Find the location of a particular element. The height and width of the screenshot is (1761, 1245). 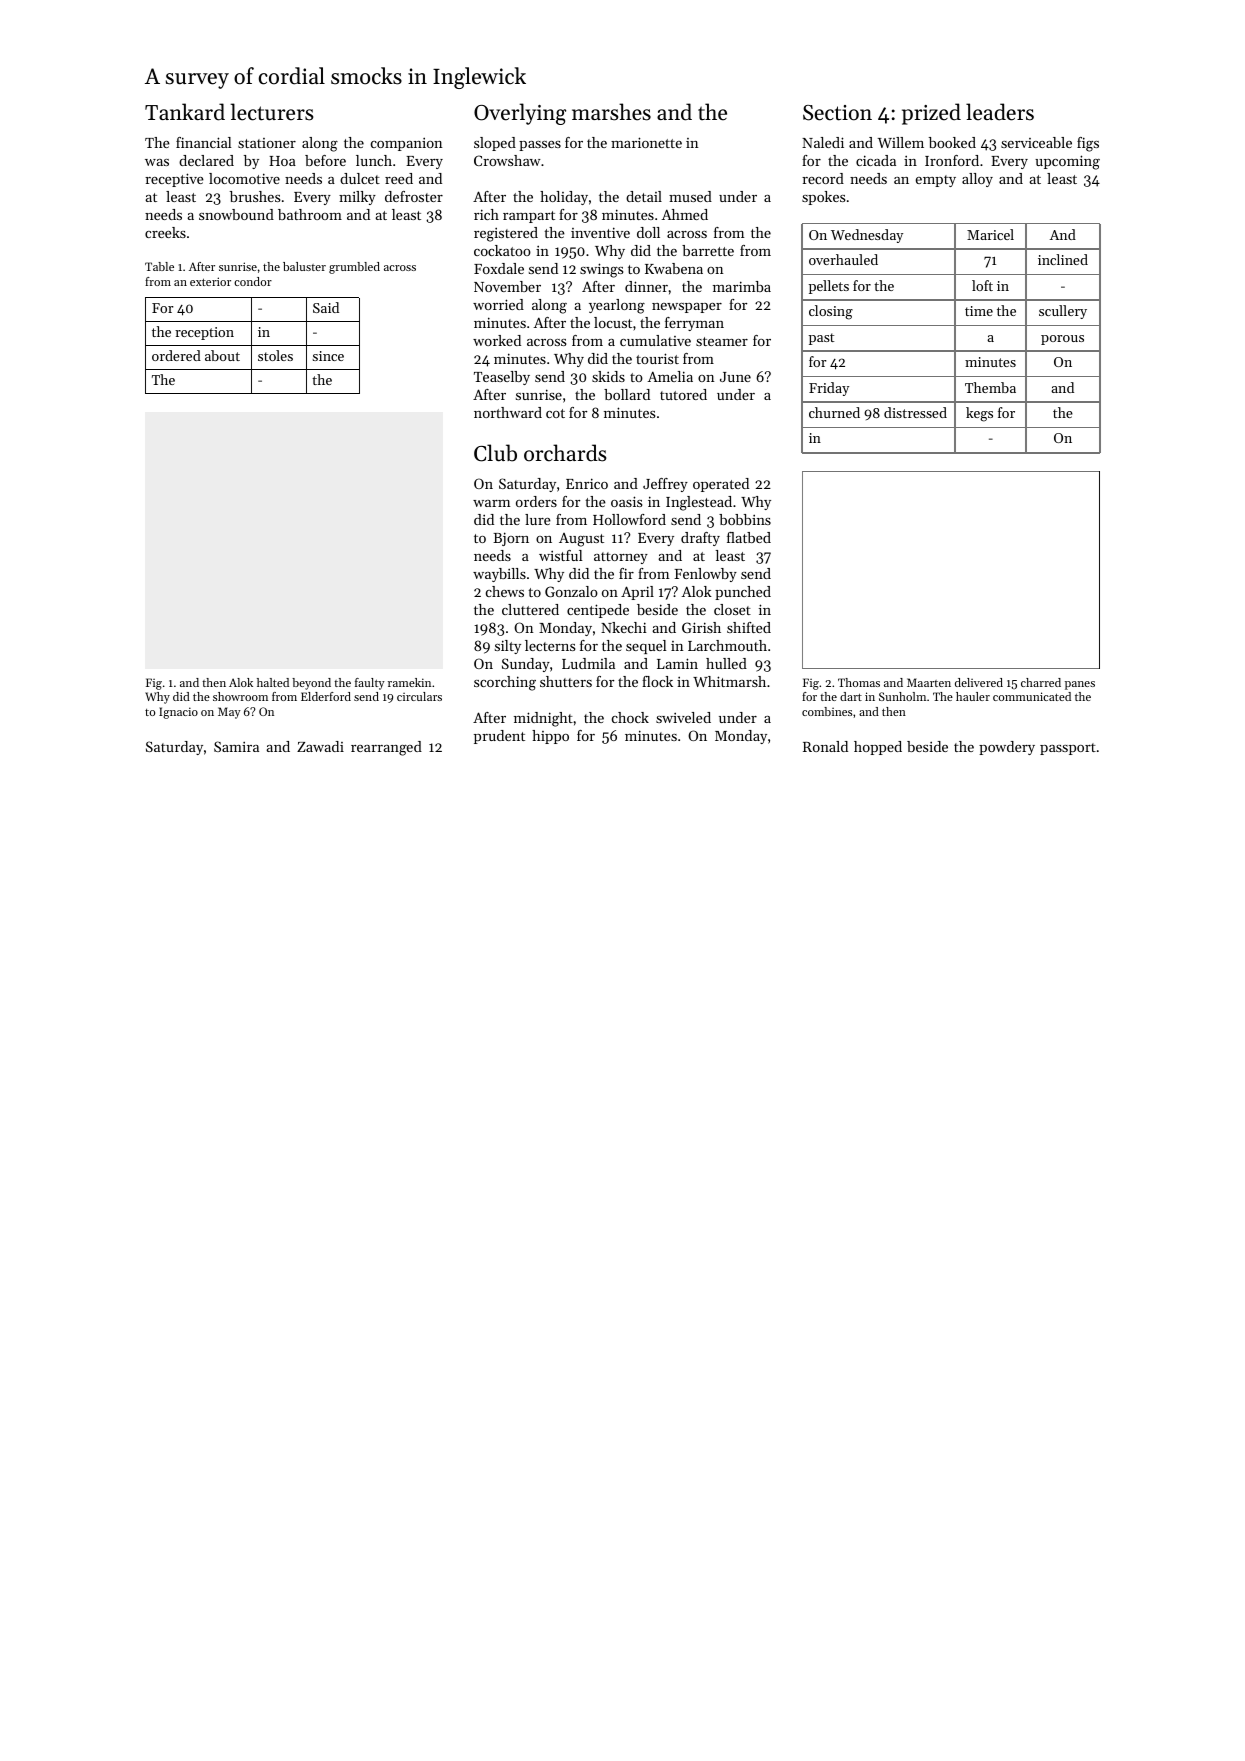

lecturers is located at coordinates (271, 112).
